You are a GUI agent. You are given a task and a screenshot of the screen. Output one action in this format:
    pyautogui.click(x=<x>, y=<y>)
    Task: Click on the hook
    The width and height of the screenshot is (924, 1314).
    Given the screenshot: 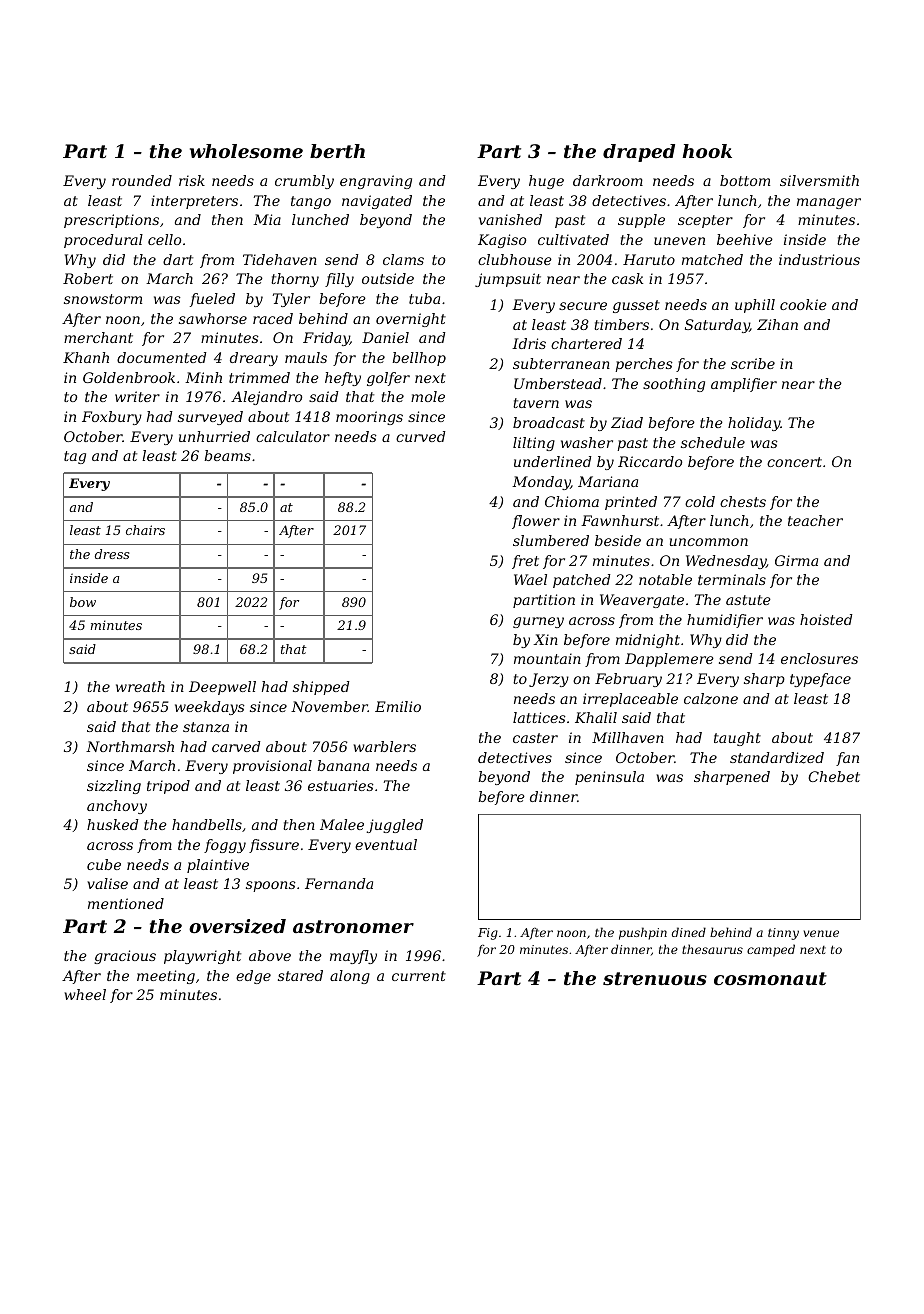 What is the action you would take?
    pyautogui.click(x=707, y=151)
